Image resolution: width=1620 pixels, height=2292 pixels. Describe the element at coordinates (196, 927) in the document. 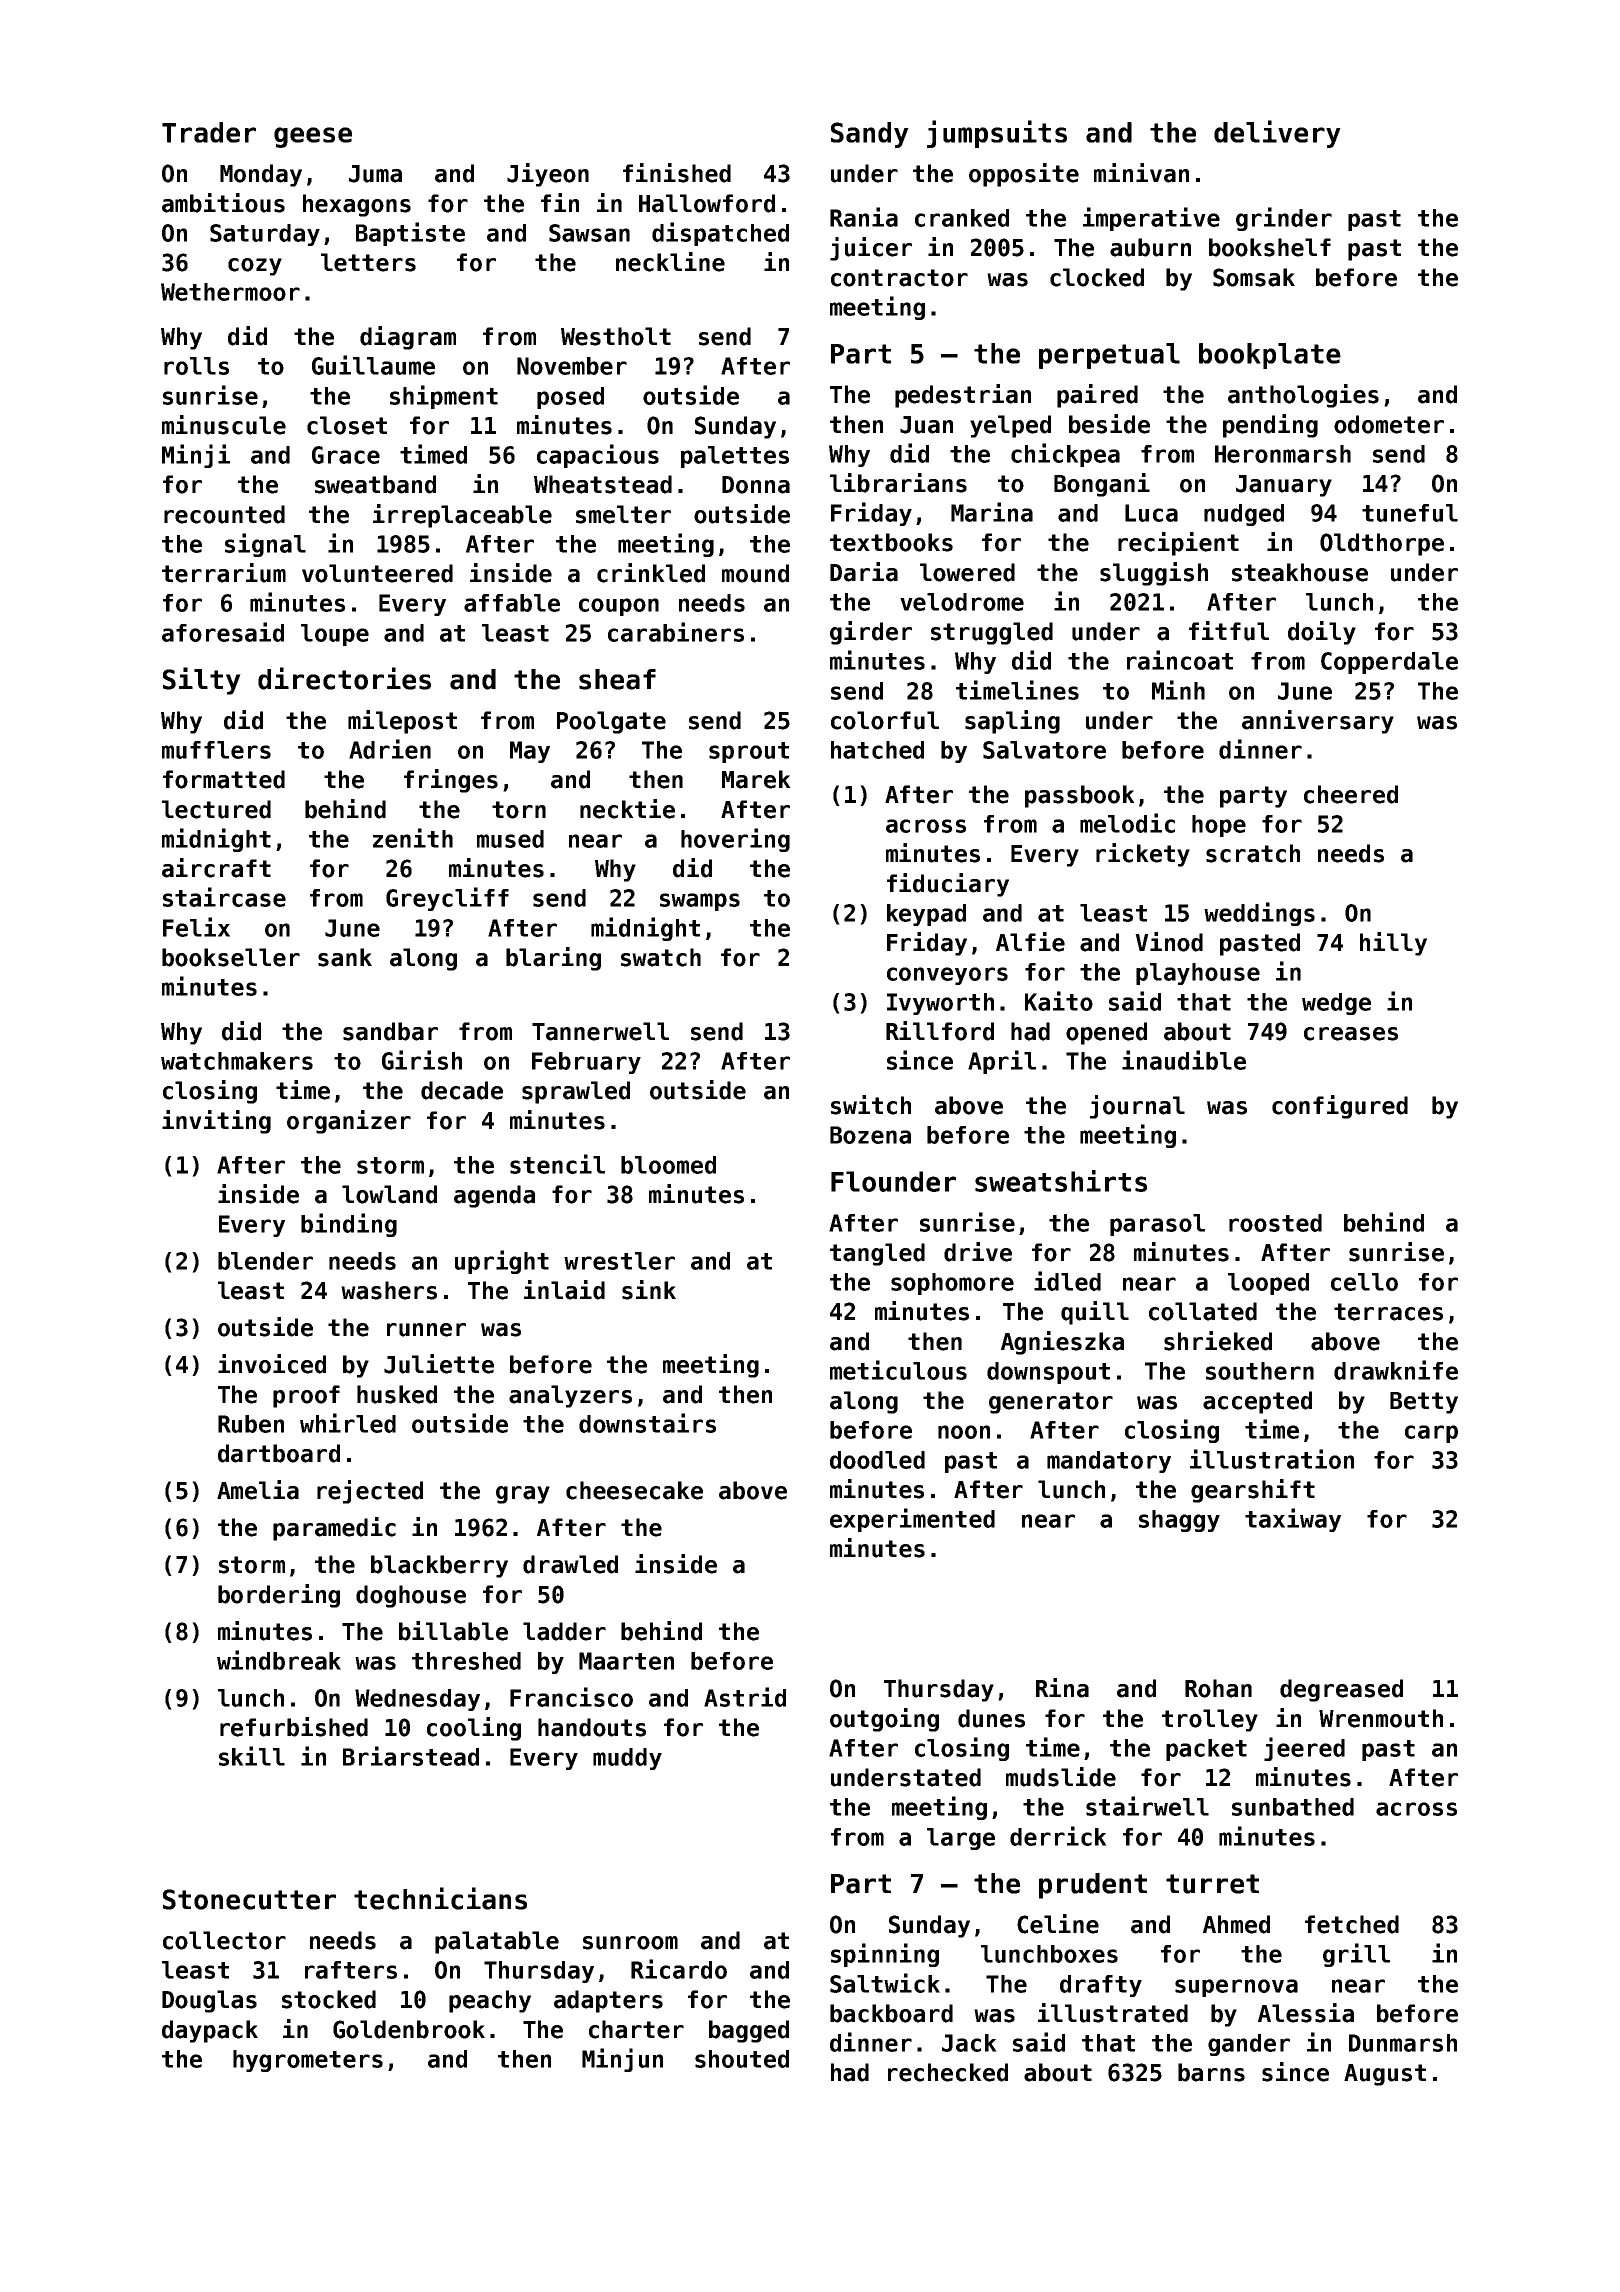

I see `Felix` at that location.
